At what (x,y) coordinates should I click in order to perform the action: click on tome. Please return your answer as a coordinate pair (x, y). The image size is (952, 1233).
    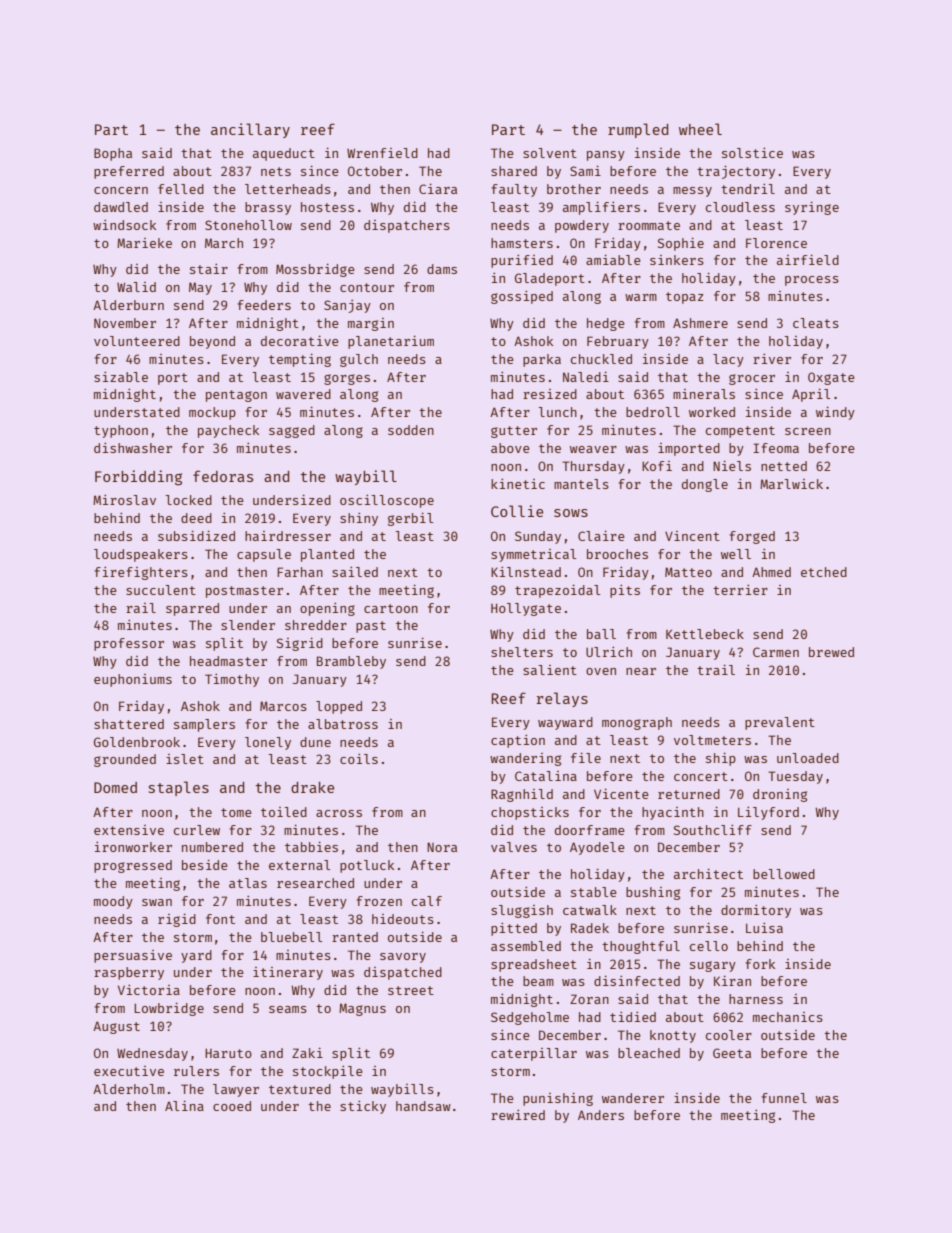
    Looking at the image, I should click on (236, 812).
